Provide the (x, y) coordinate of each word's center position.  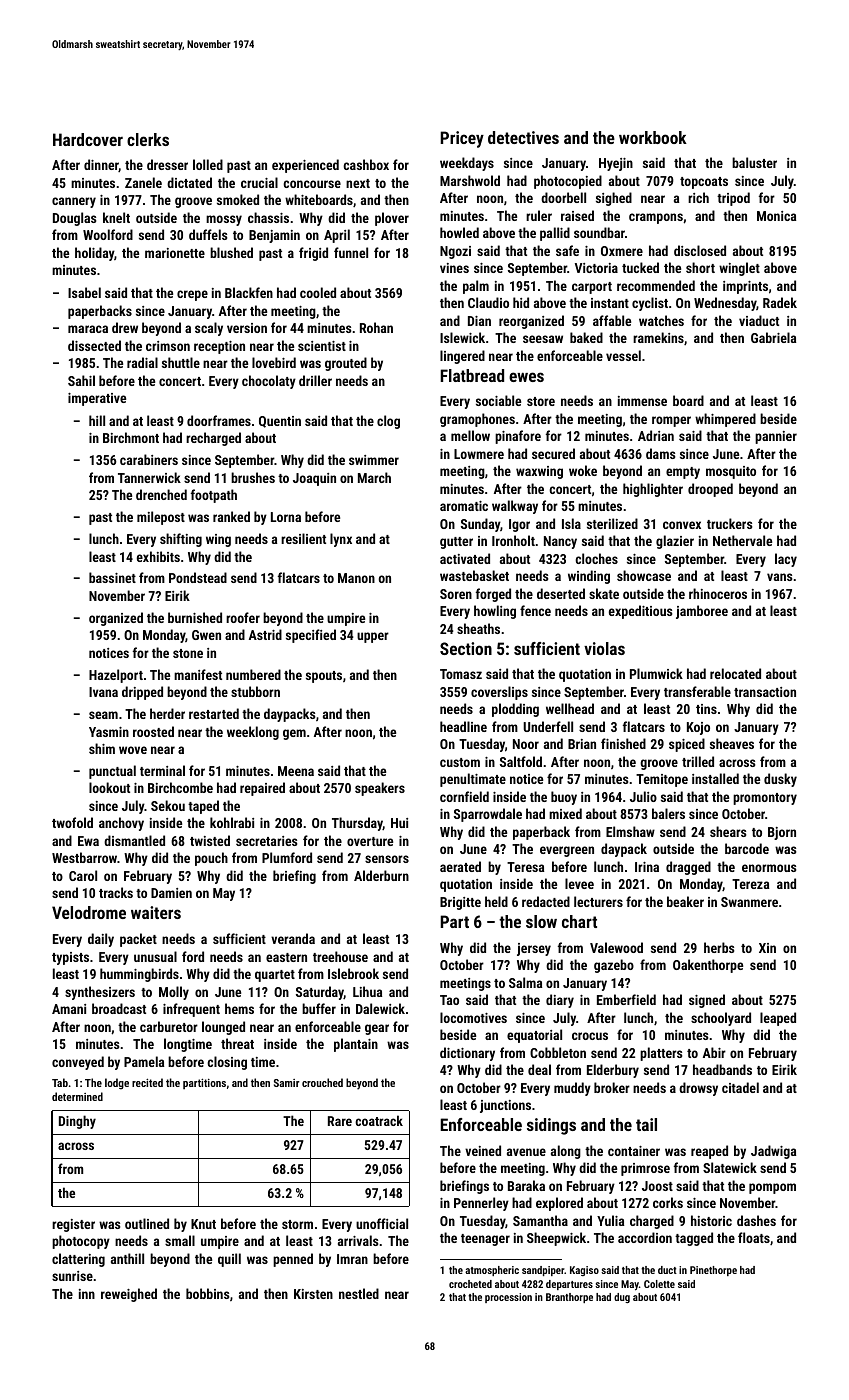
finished (623, 743)
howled (459, 232)
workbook (653, 137)
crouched (322, 1082)
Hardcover (88, 139)
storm (297, 1224)
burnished (195, 617)
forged (493, 595)
